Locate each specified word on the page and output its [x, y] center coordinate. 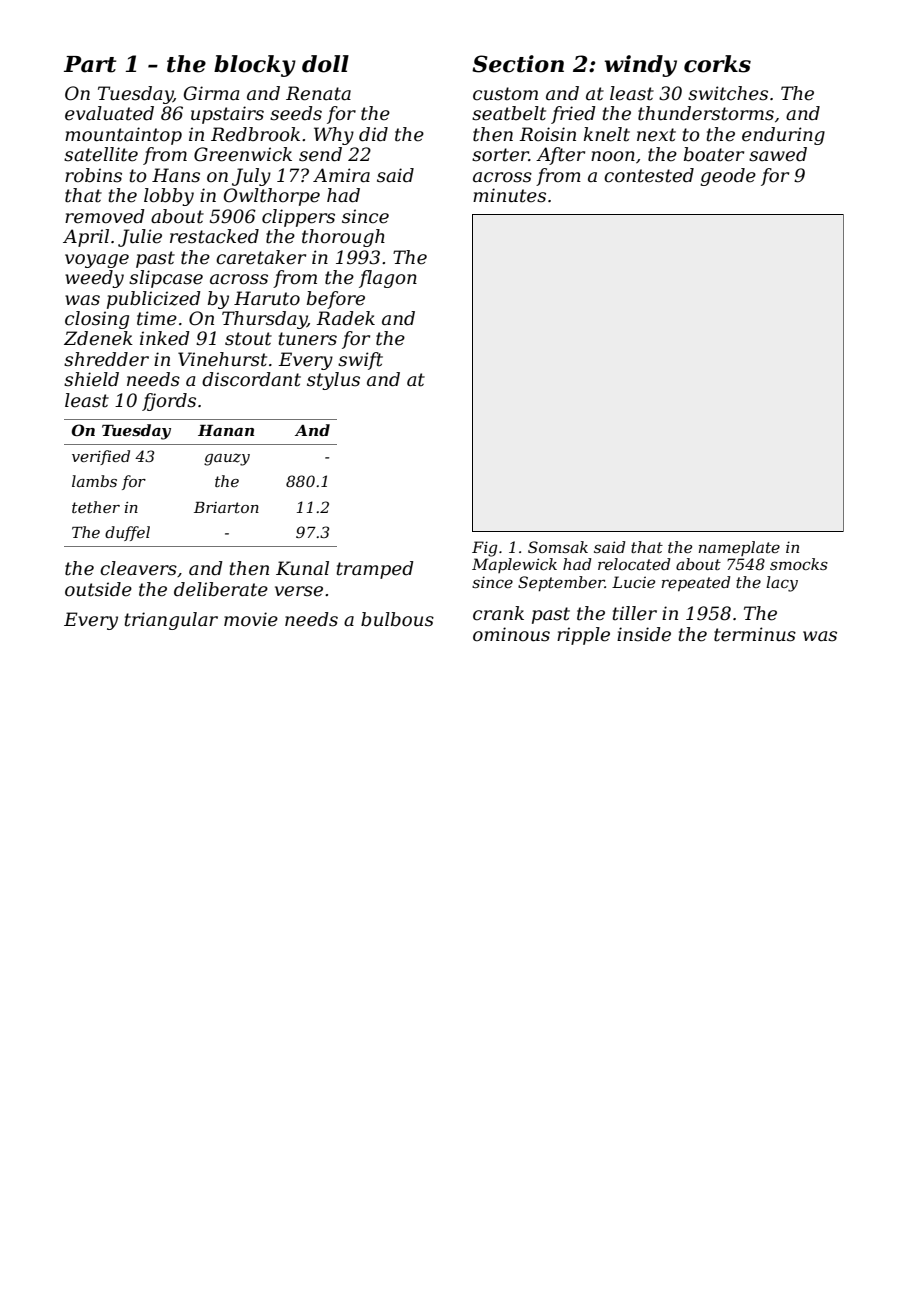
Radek [345, 318]
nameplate [739, 548]
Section [518, 64]
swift [360, 361]
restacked [214, 236]
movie [251, 619]
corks [717, 64]
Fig [485, 549]
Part [90, 64]
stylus [333, 381]
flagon [388, 279]
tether [96, 507]
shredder [106, 359]
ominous [511, 634]
